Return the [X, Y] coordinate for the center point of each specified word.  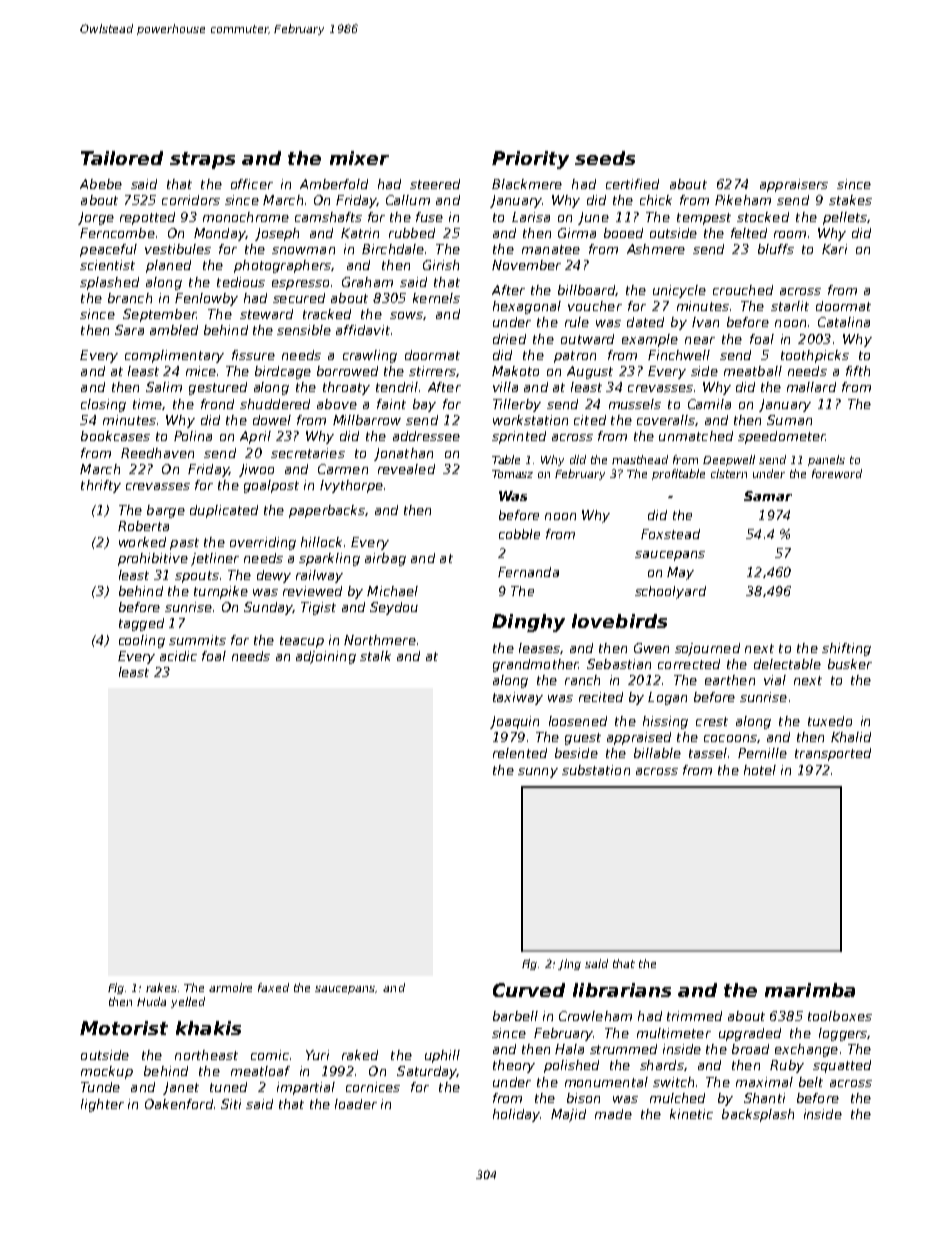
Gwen [651, 648]
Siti [231, 1104]
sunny [538, 773]
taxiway [518, 698]
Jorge [96, 218]
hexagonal [527, 307]
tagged [141, 624]
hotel [760, 770]
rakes [161, 987]
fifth [858, 371]
